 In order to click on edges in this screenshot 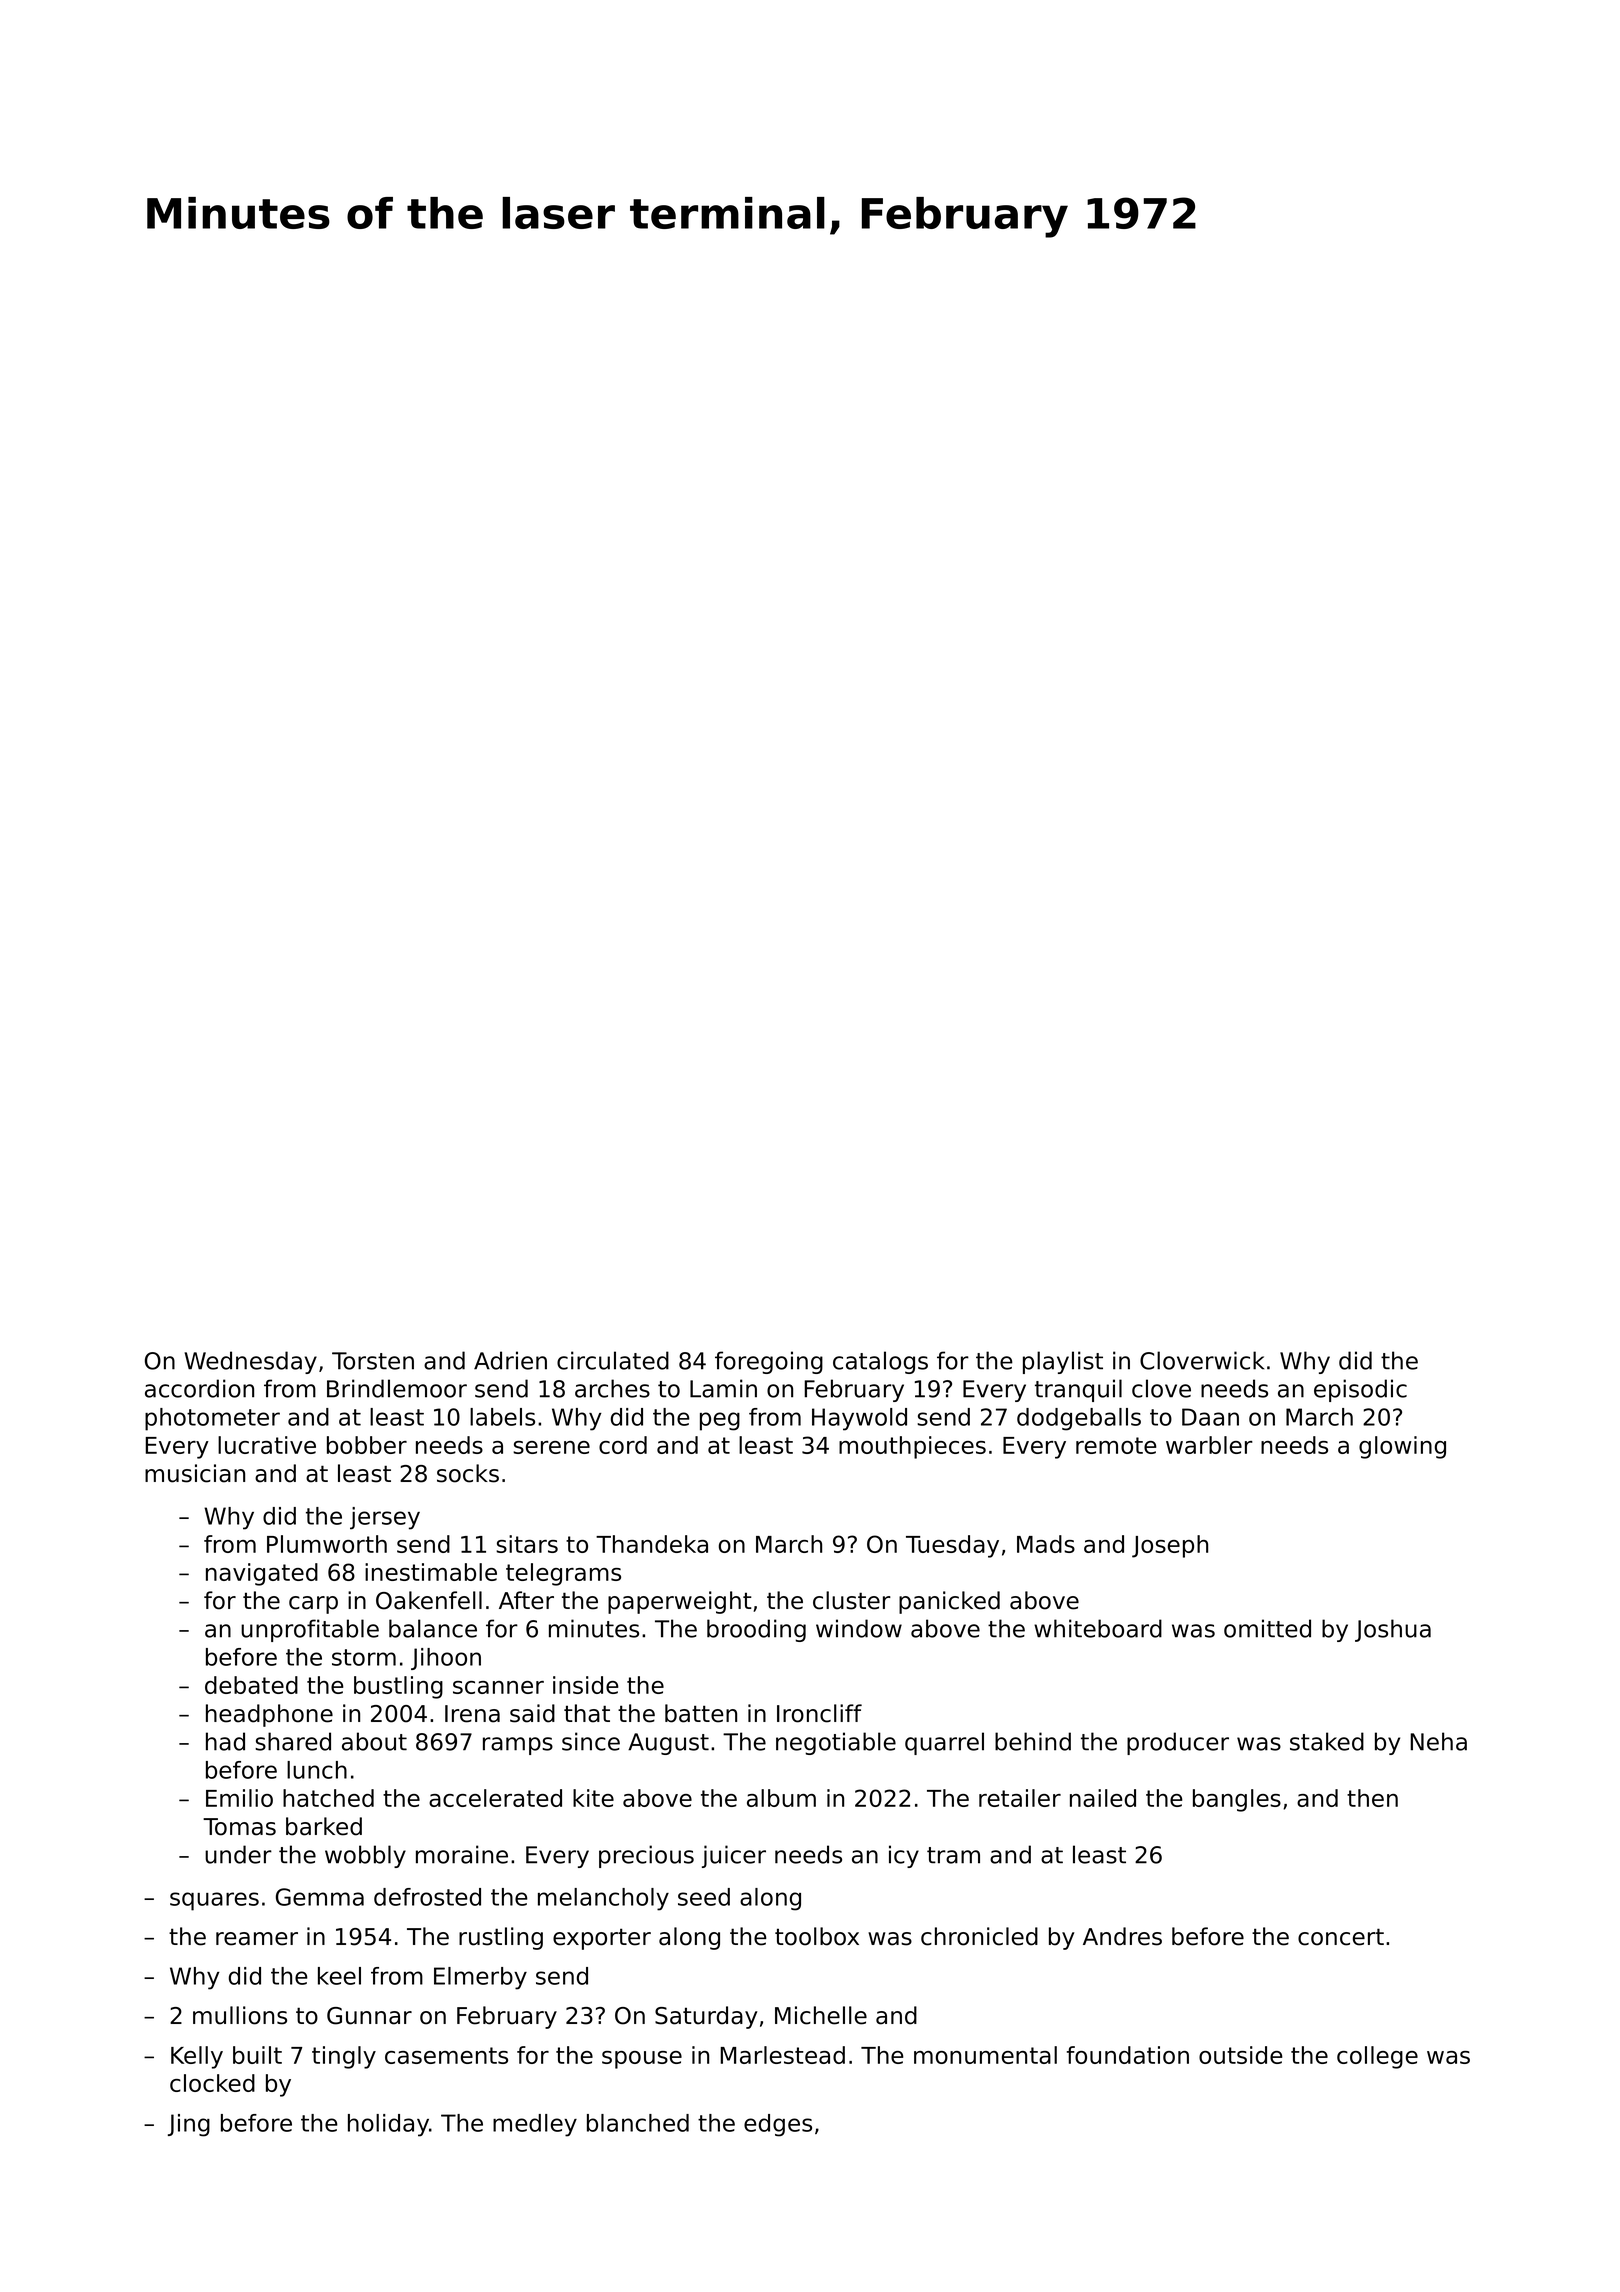, I will do `click(778, 2125)`.
